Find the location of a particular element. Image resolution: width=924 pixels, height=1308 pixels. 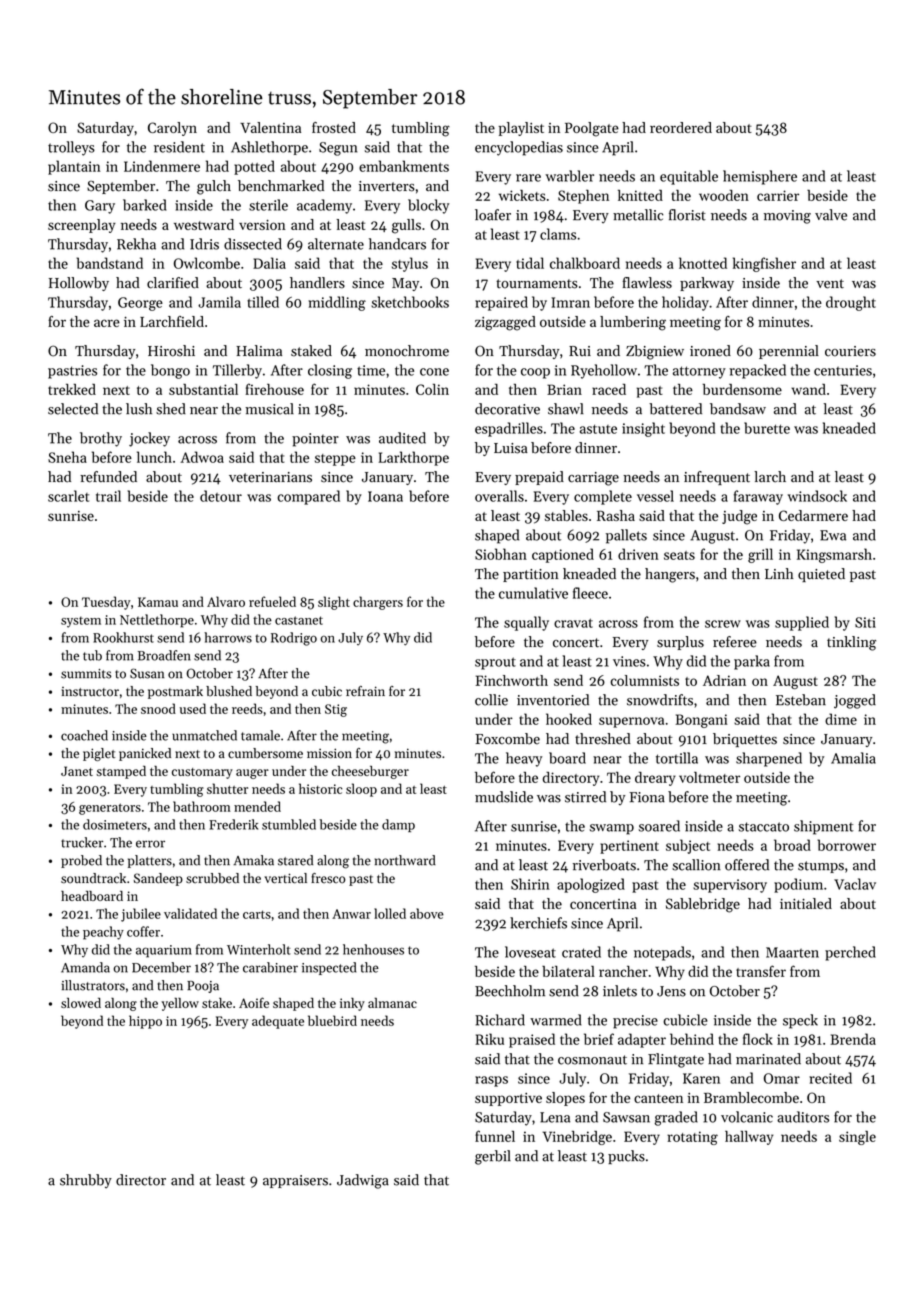

postmark is located at coordinates (175, 692).
